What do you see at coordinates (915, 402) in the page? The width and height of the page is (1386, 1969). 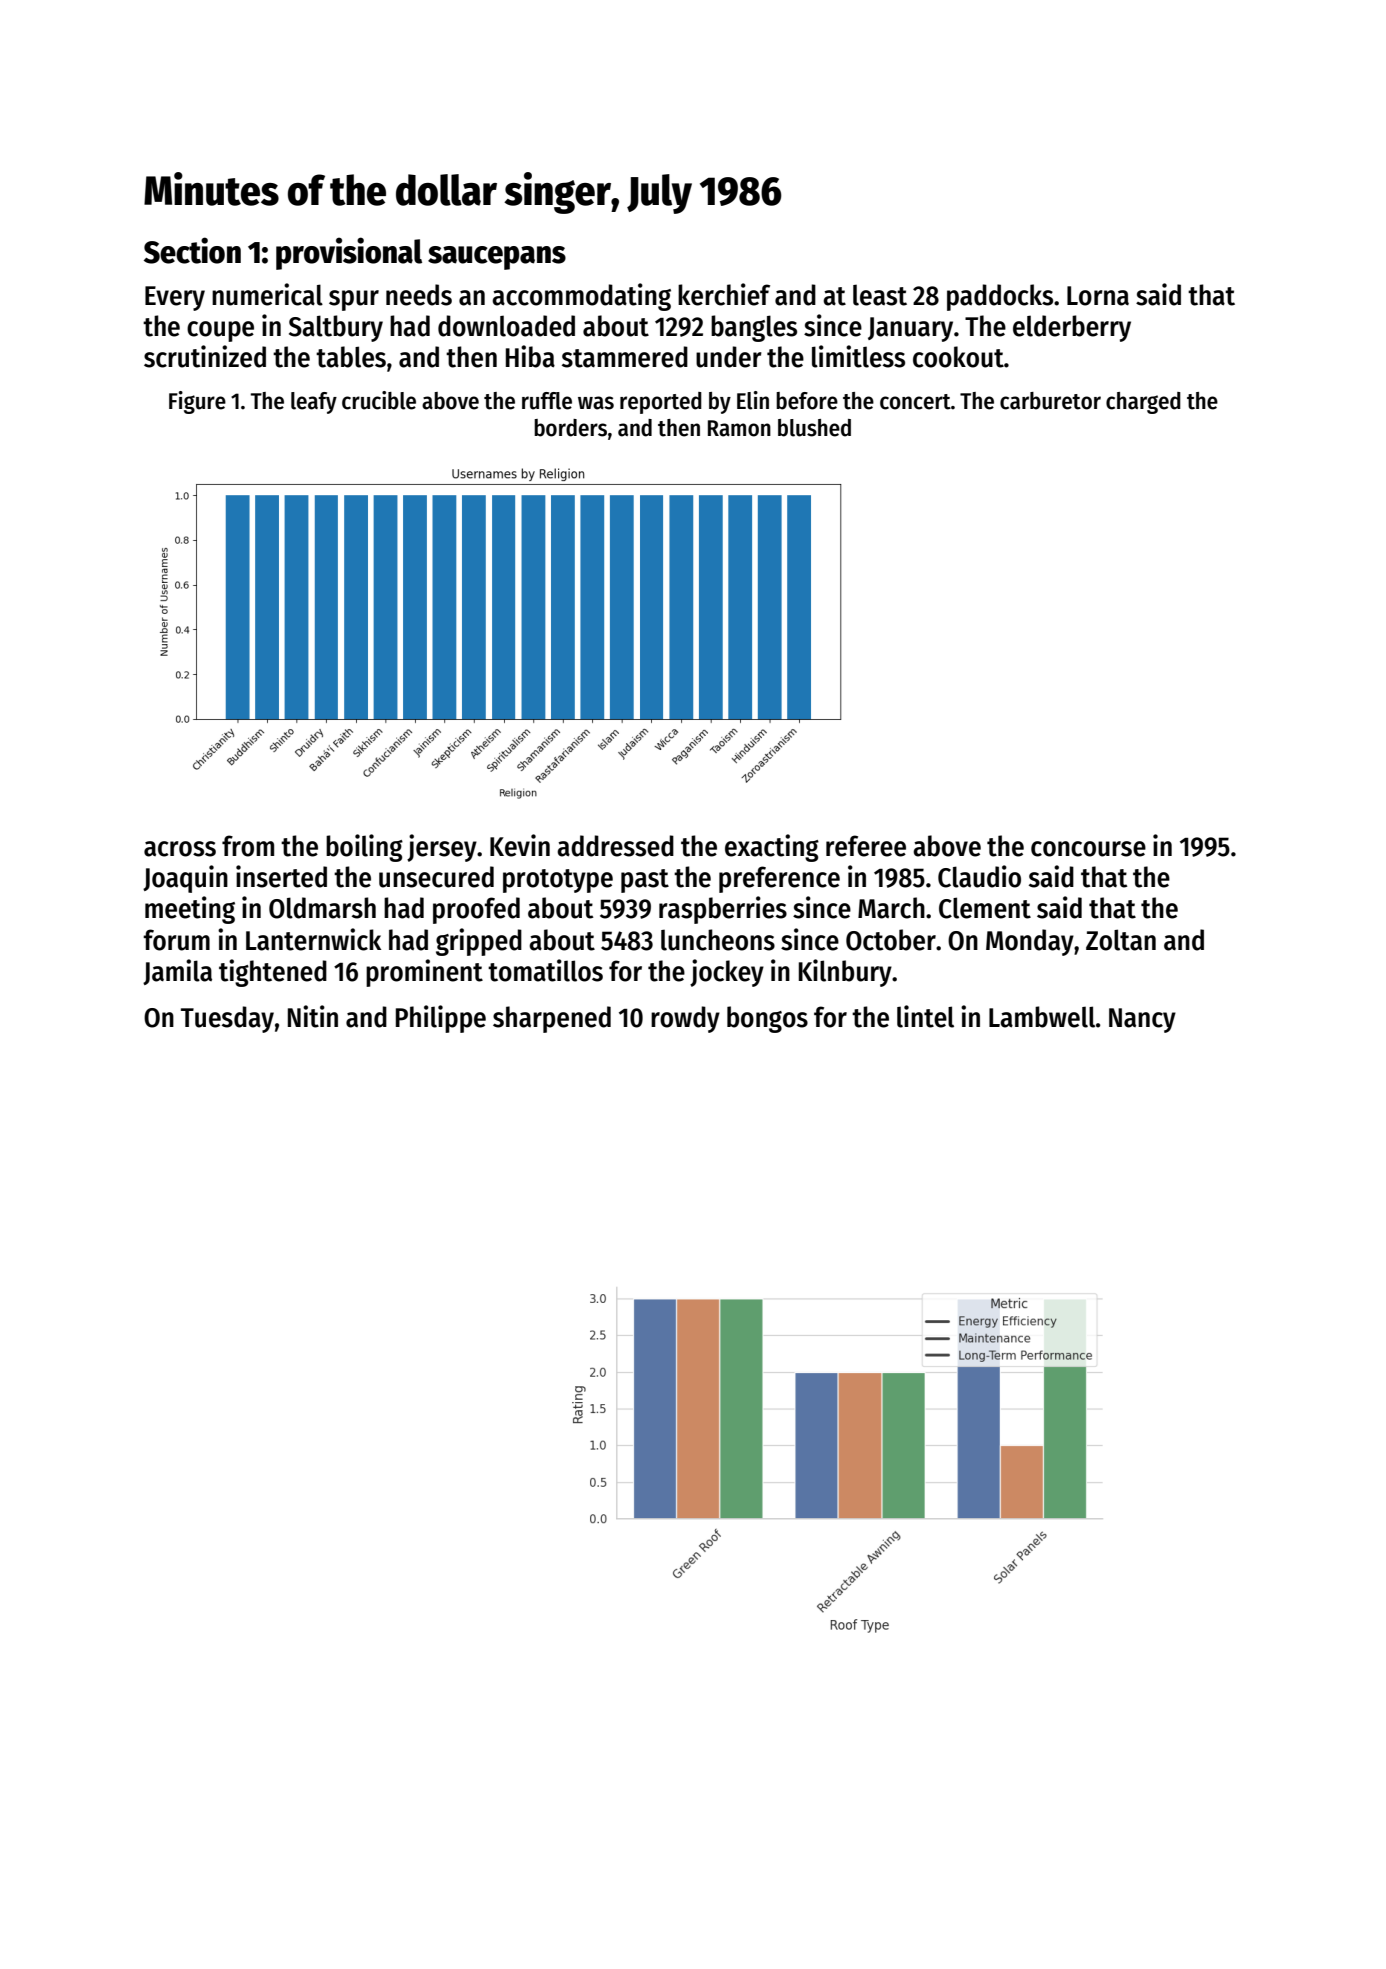 I see `concert` at bounding box center [915, 402].
